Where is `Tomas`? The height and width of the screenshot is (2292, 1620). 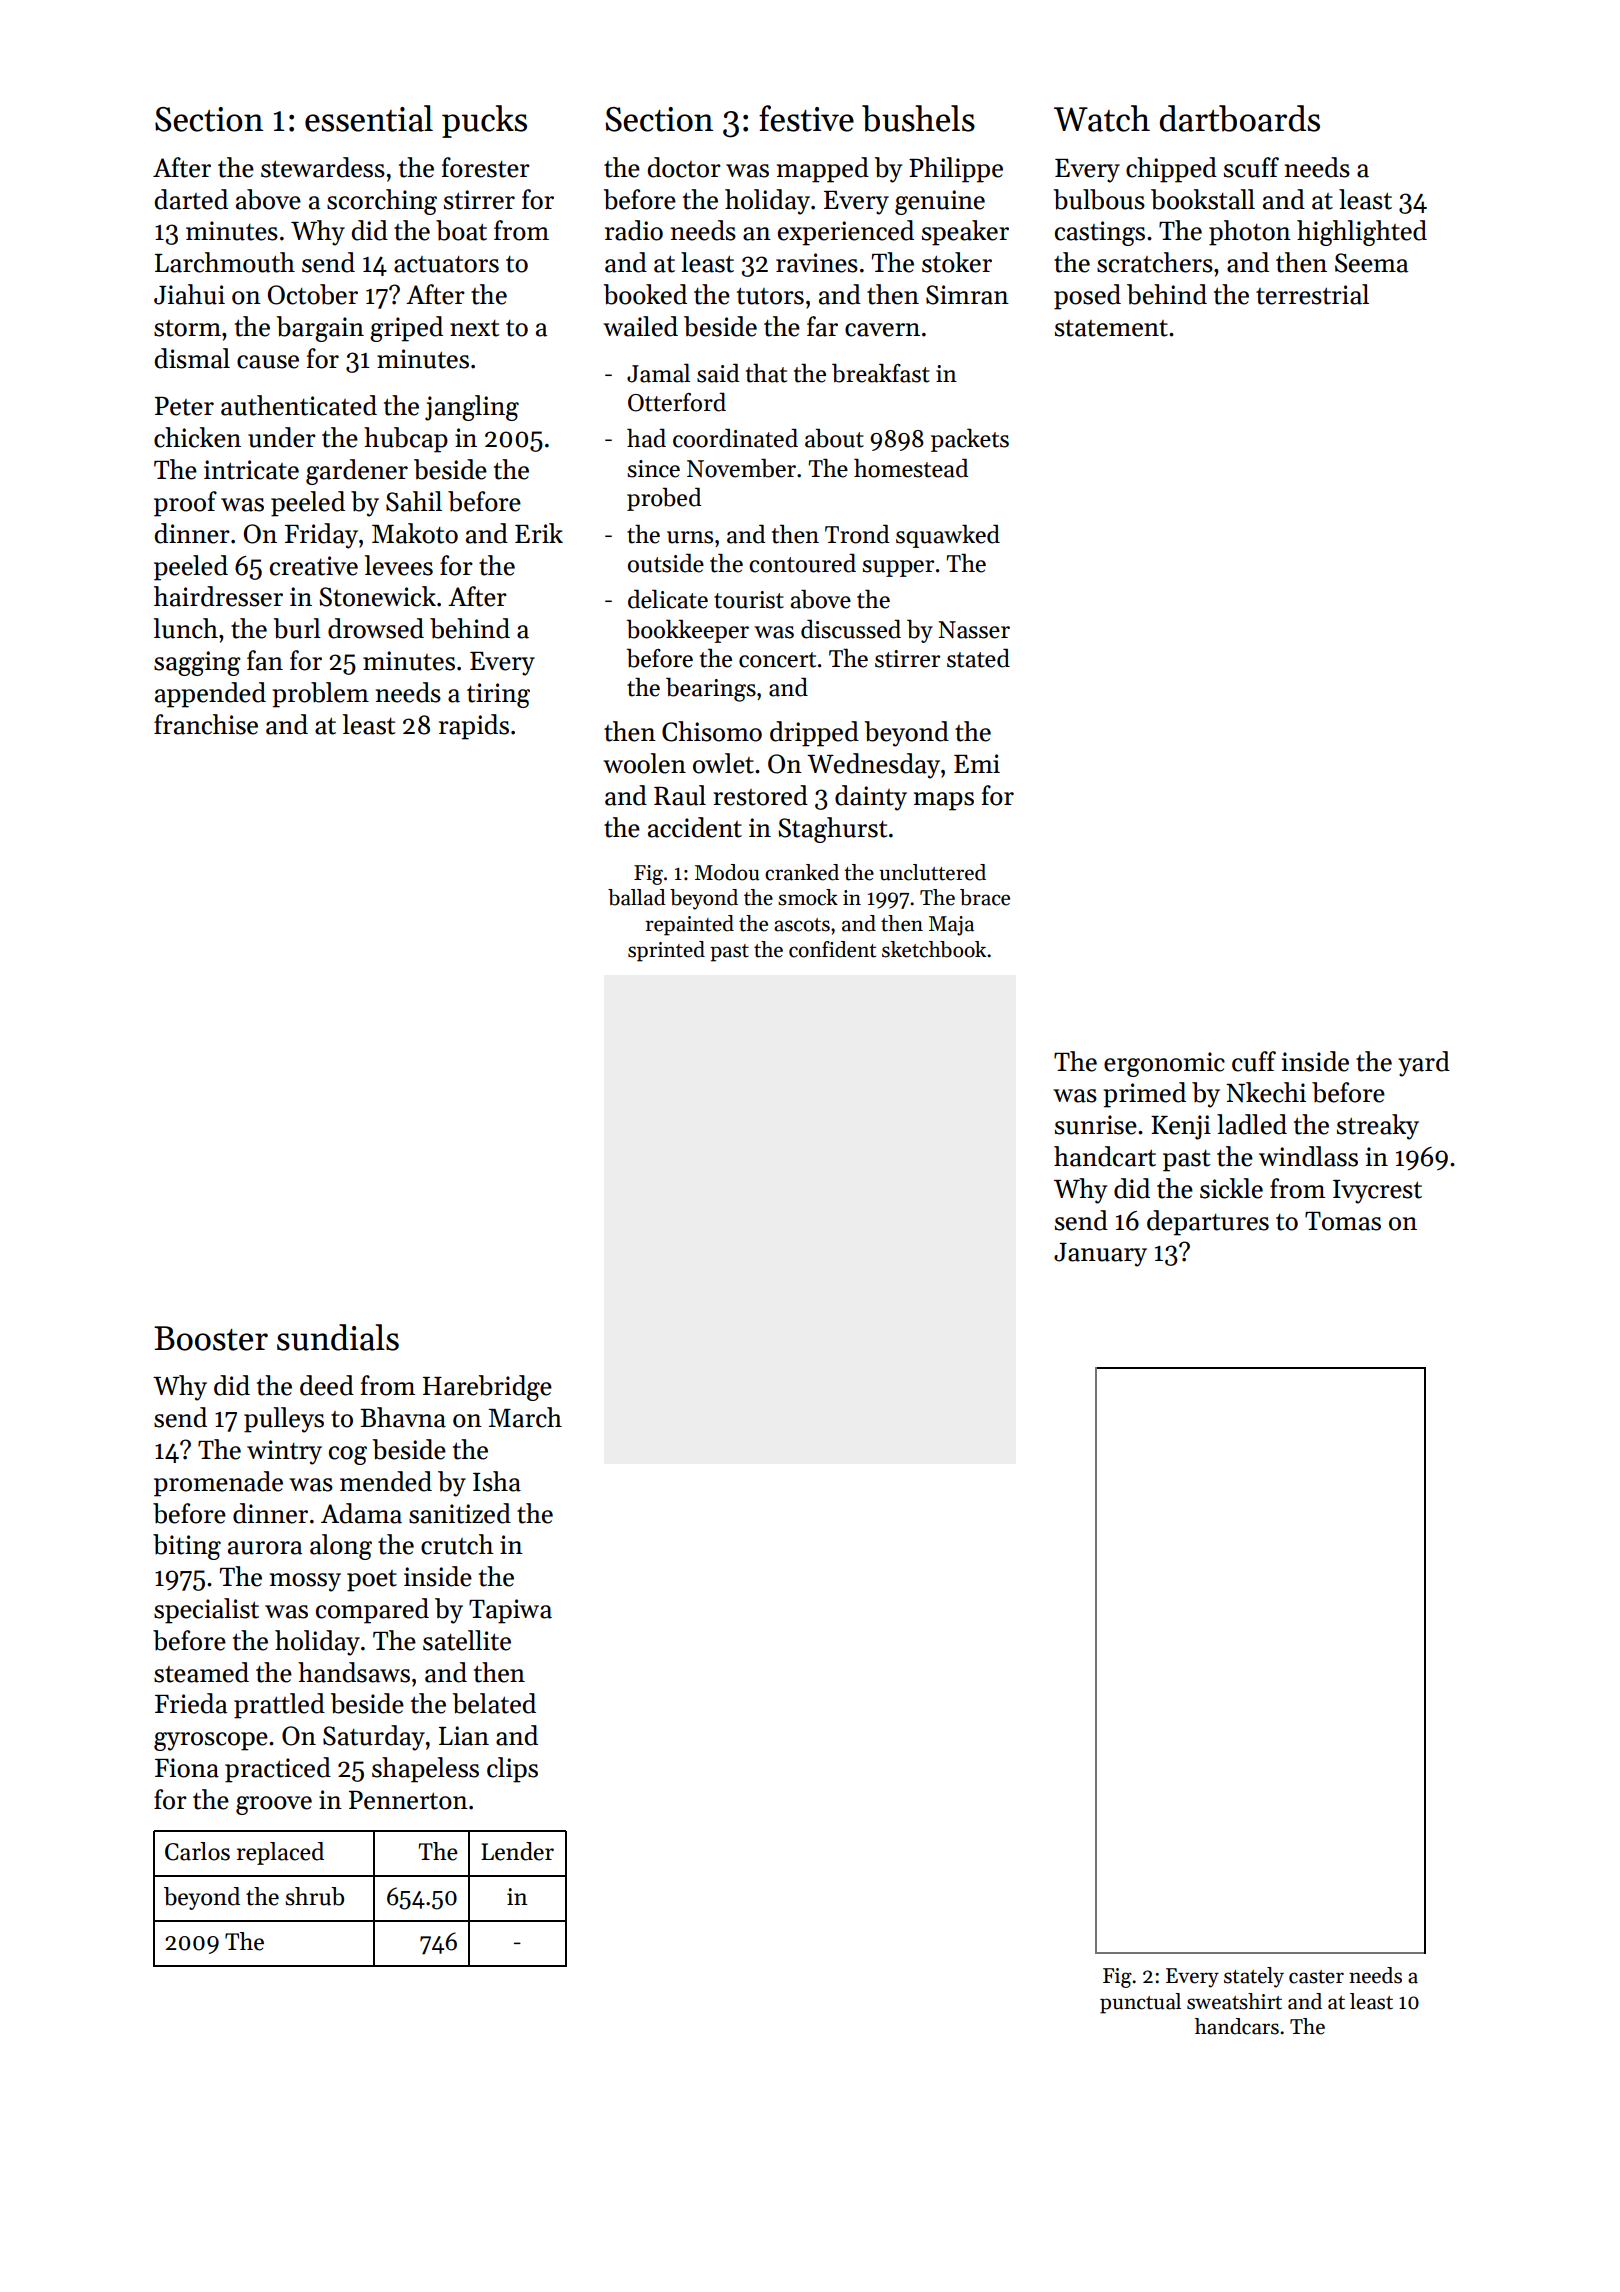
Tomas is located at coordinates (1343, 1221).
